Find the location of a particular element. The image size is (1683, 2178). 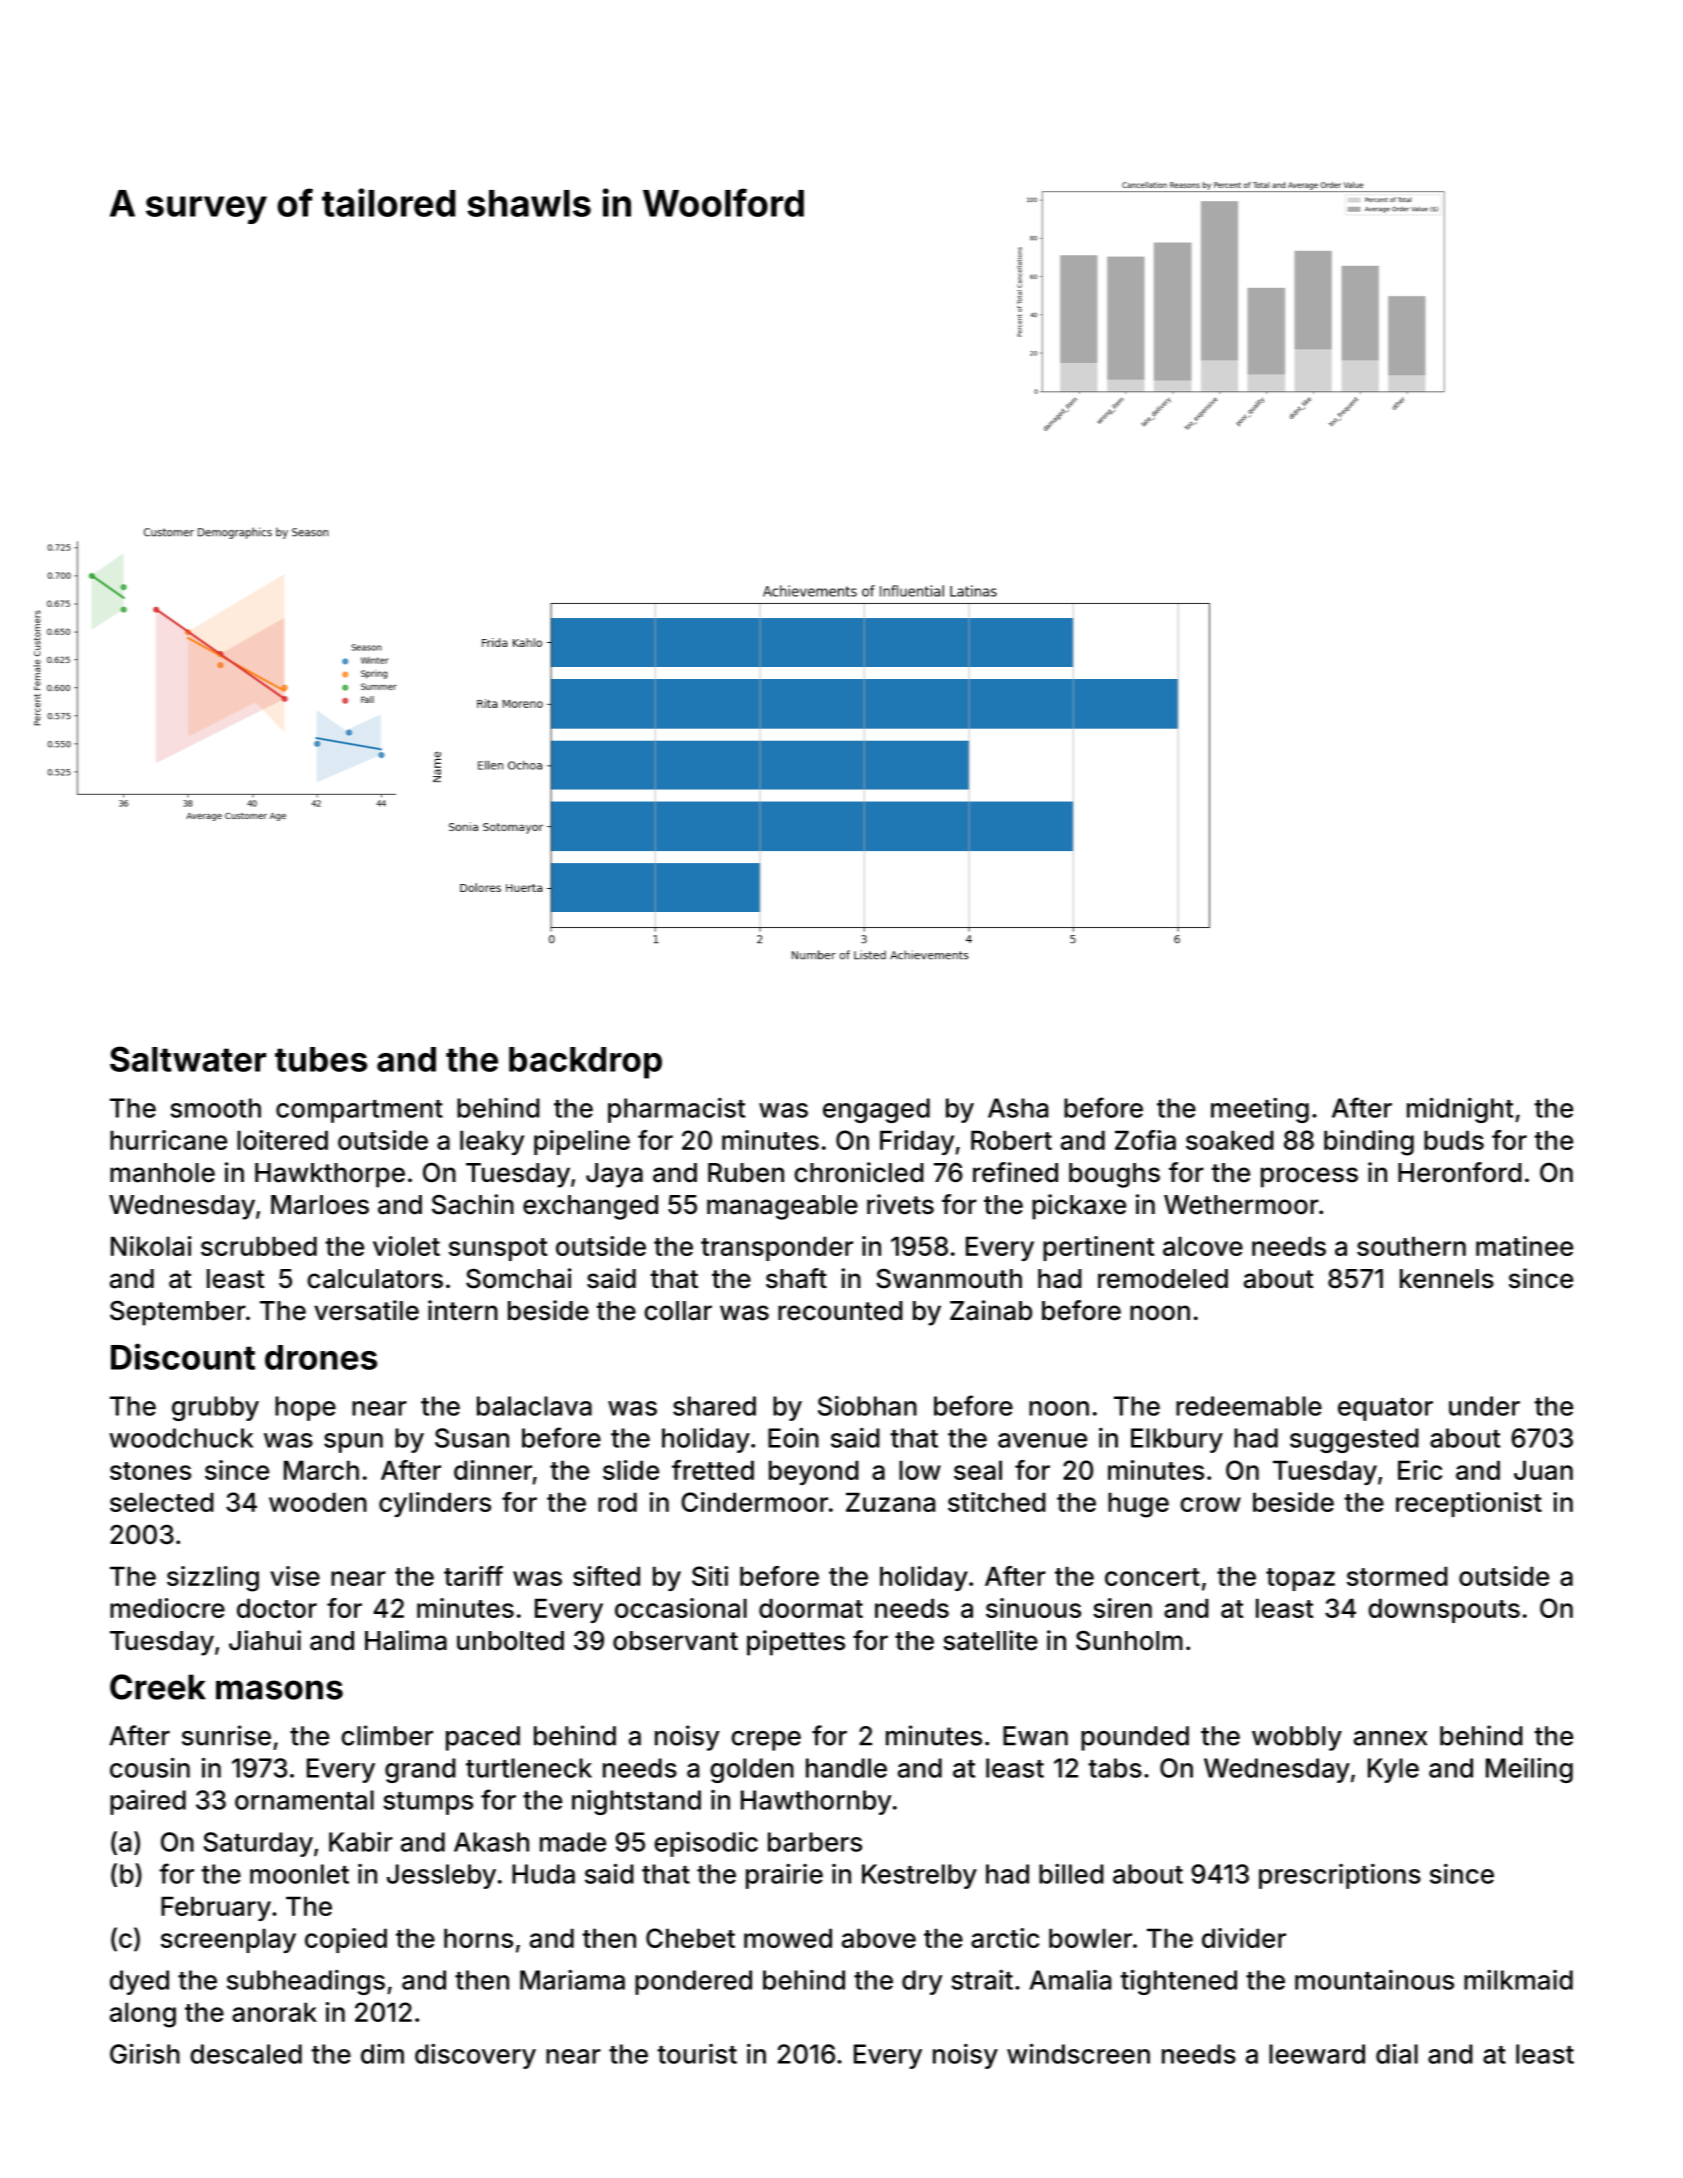

Susan is located at coordinates (472, 1438).
